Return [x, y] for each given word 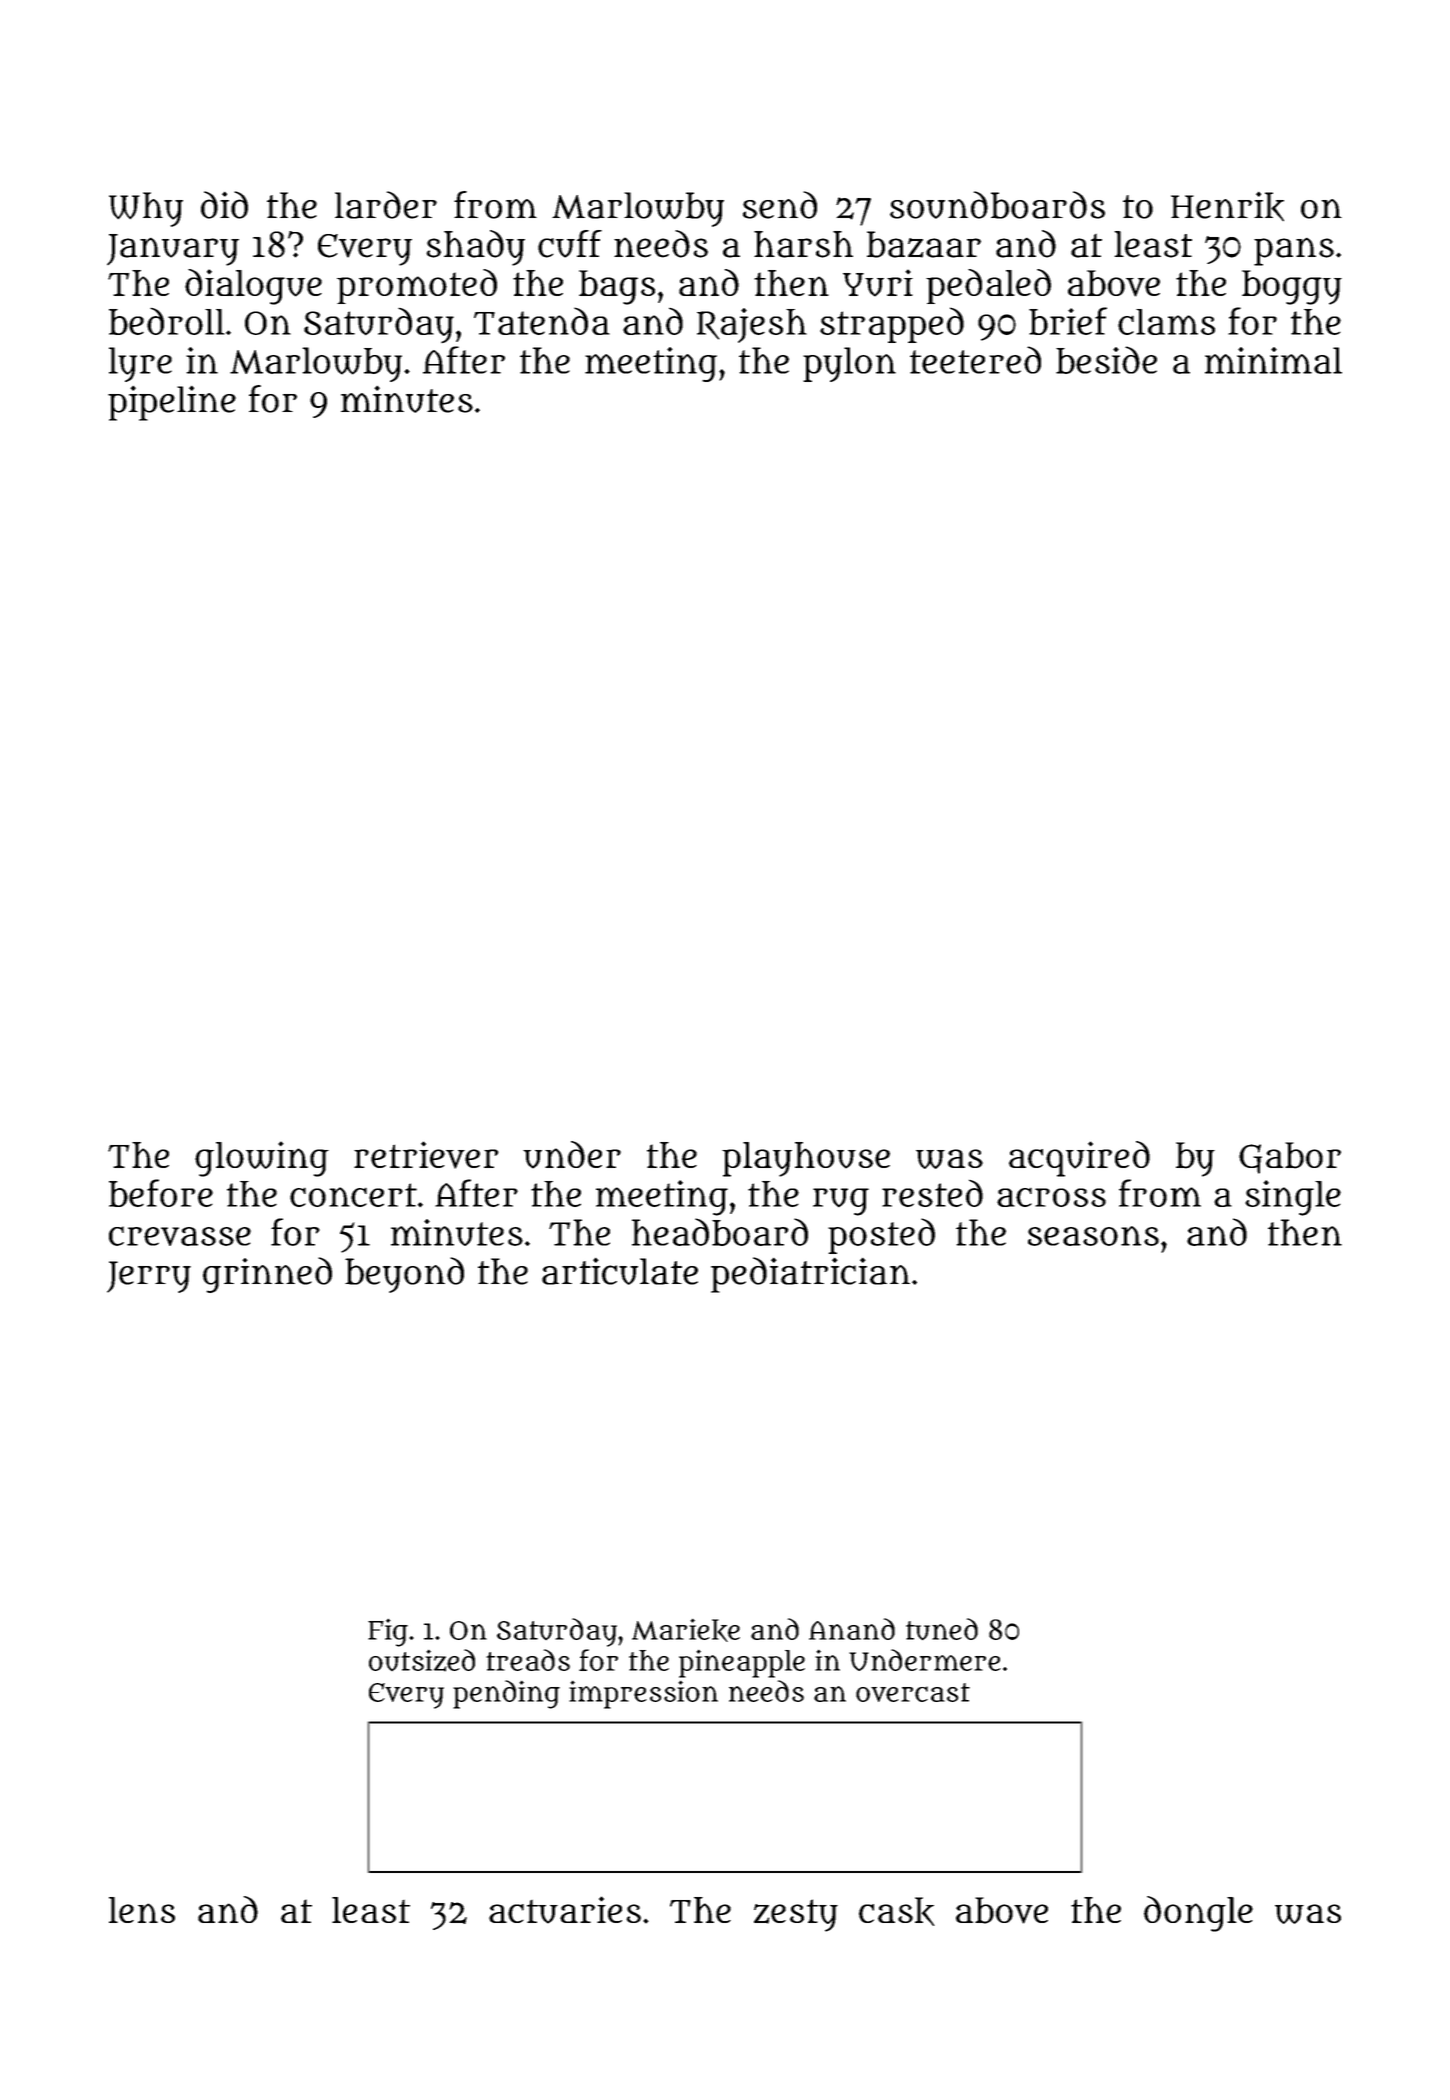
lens [142, 1910]
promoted [417, 286]
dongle [1198, 1914]
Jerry [149, 1277]
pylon [849, 364]
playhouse [806, 1159]
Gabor [1290, 1158]
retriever [426, 1155]
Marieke [686, 1630]
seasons [1093, 1236]
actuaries [565, 1910]
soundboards [997, 205]
